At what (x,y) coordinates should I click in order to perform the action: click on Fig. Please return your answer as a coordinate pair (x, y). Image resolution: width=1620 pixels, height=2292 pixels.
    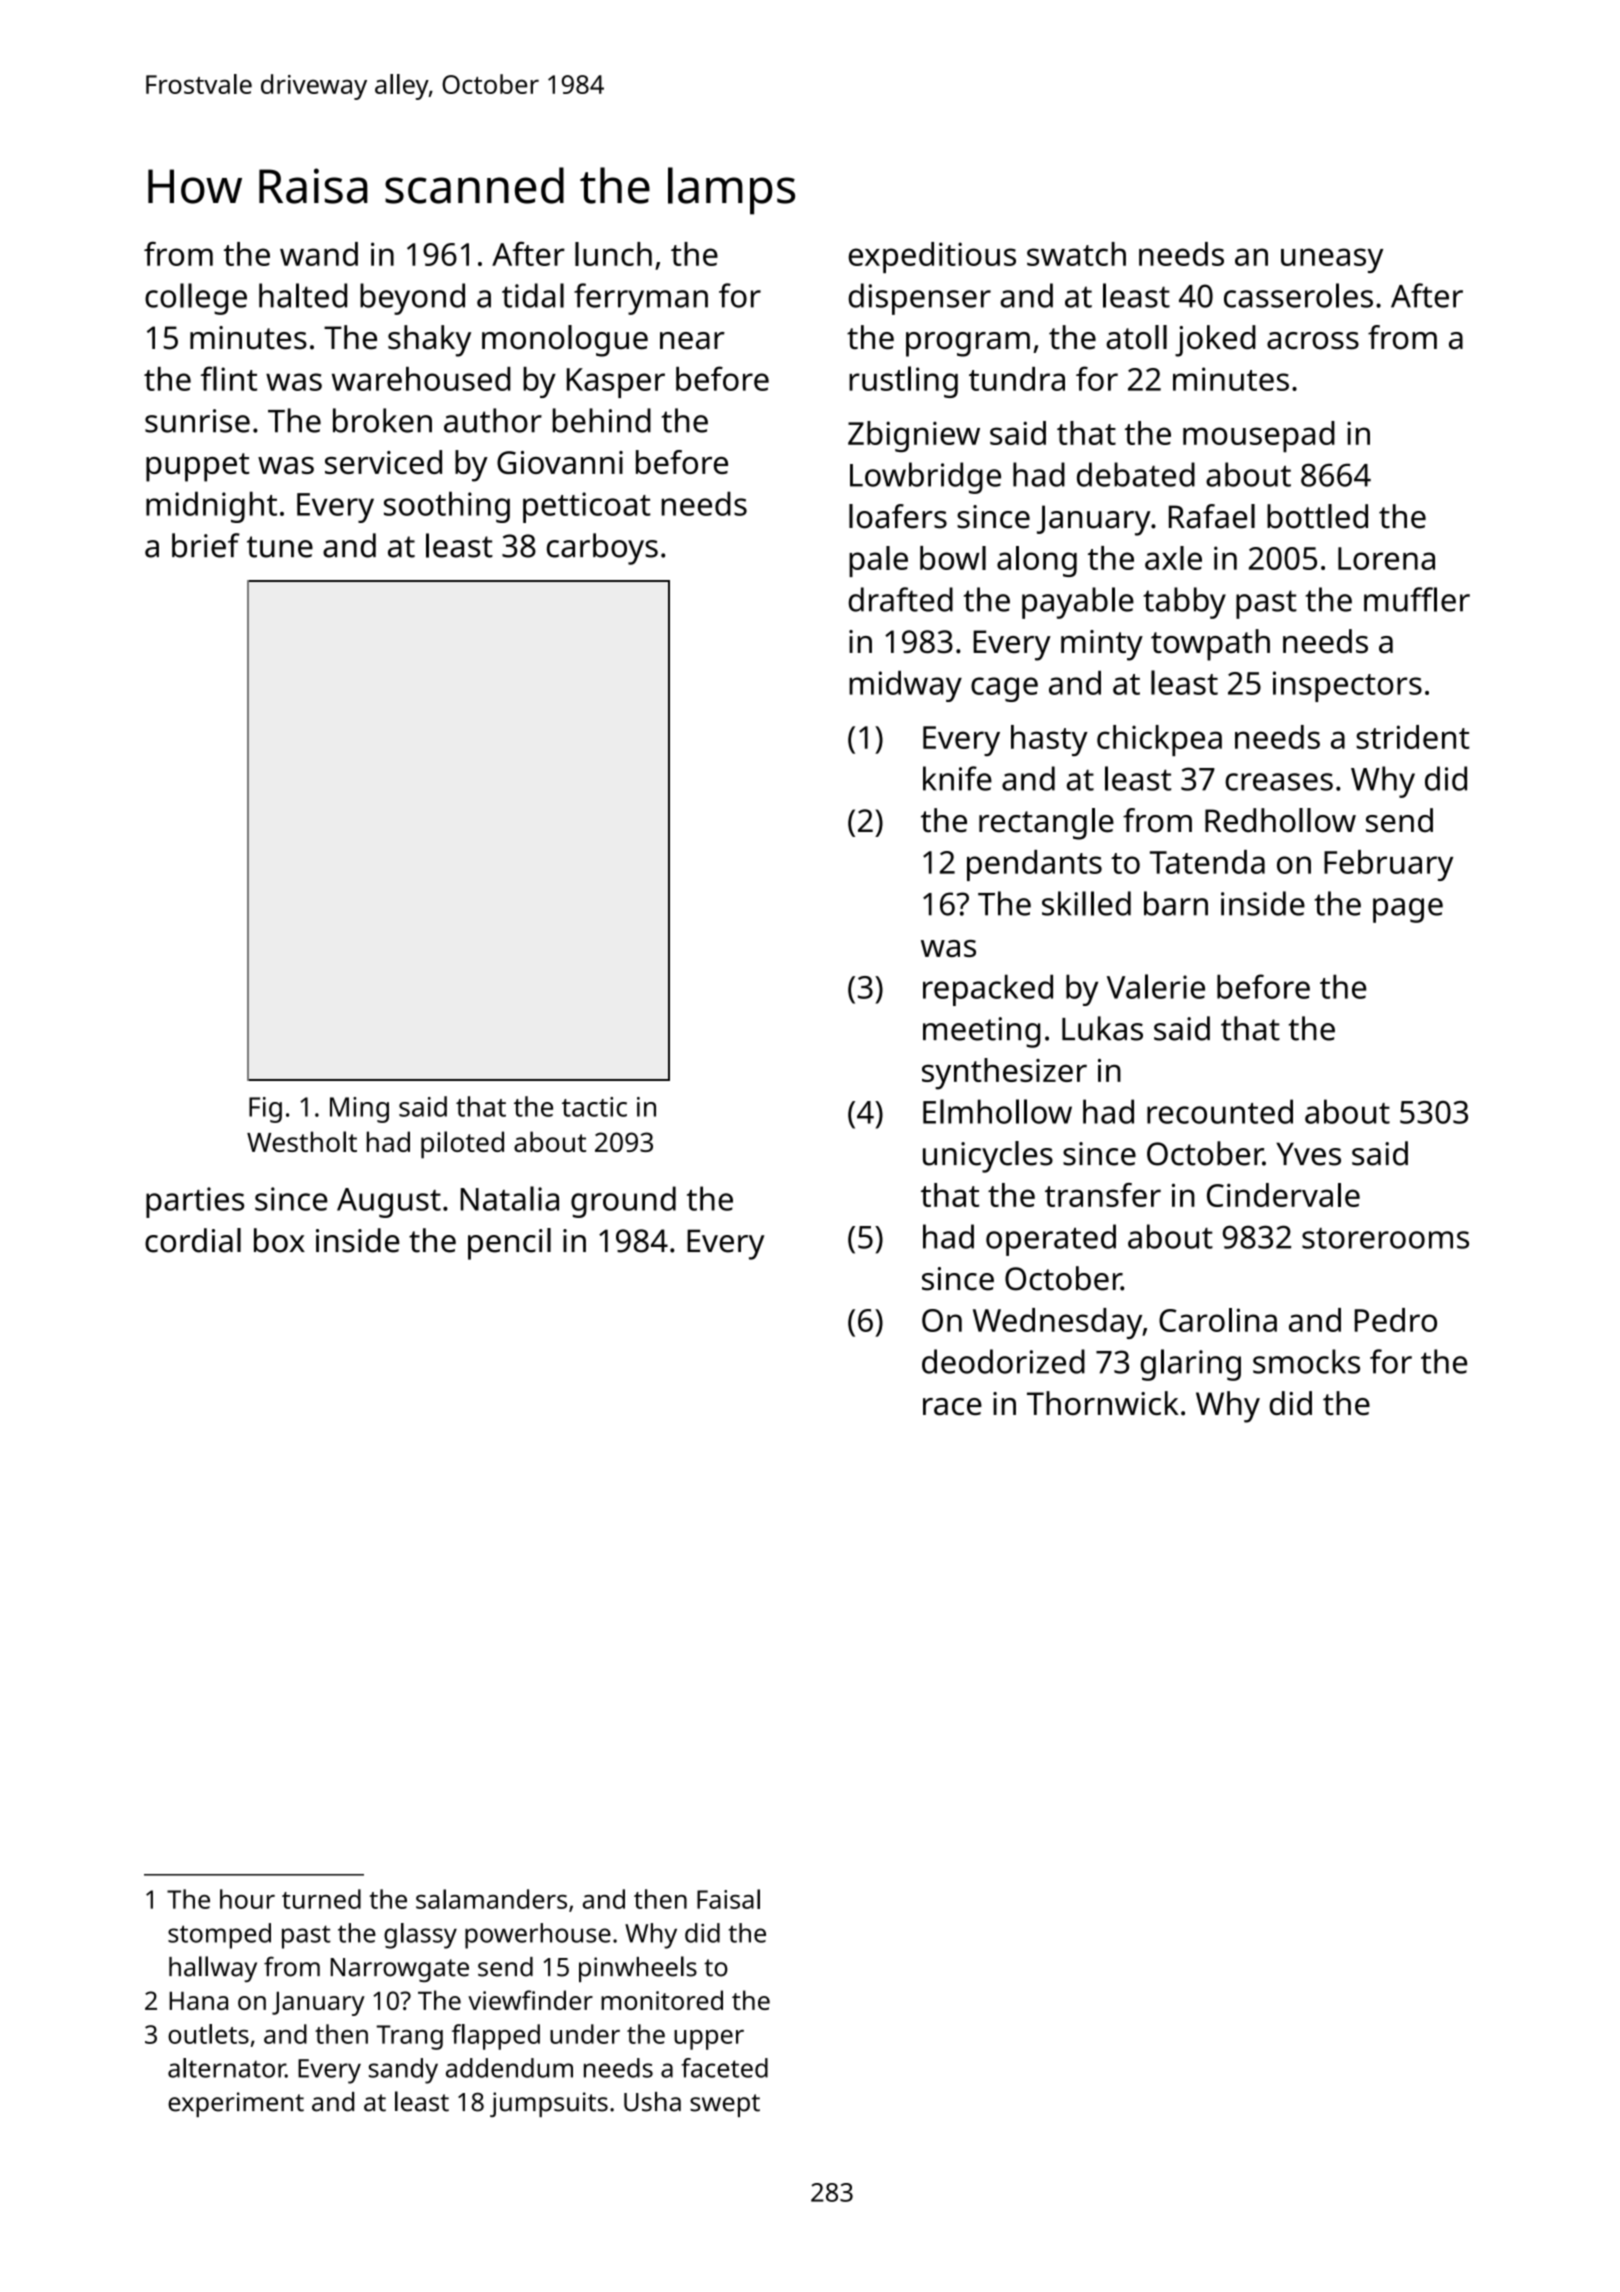
    Looking at the image, I should click on (265, 1110).
